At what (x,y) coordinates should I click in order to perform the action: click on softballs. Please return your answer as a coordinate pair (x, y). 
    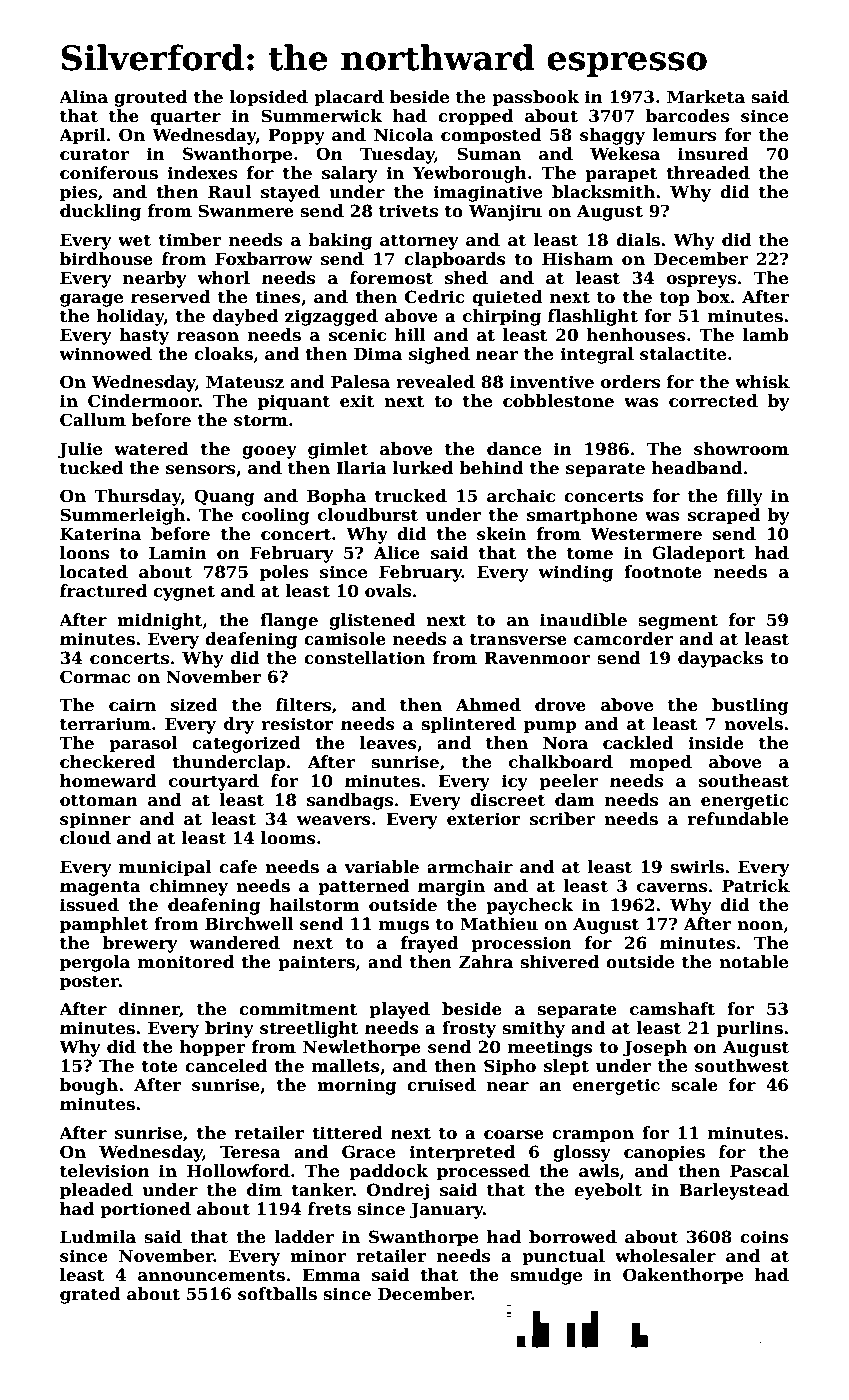
    Looking at the image, I should click on (277, 1294).
